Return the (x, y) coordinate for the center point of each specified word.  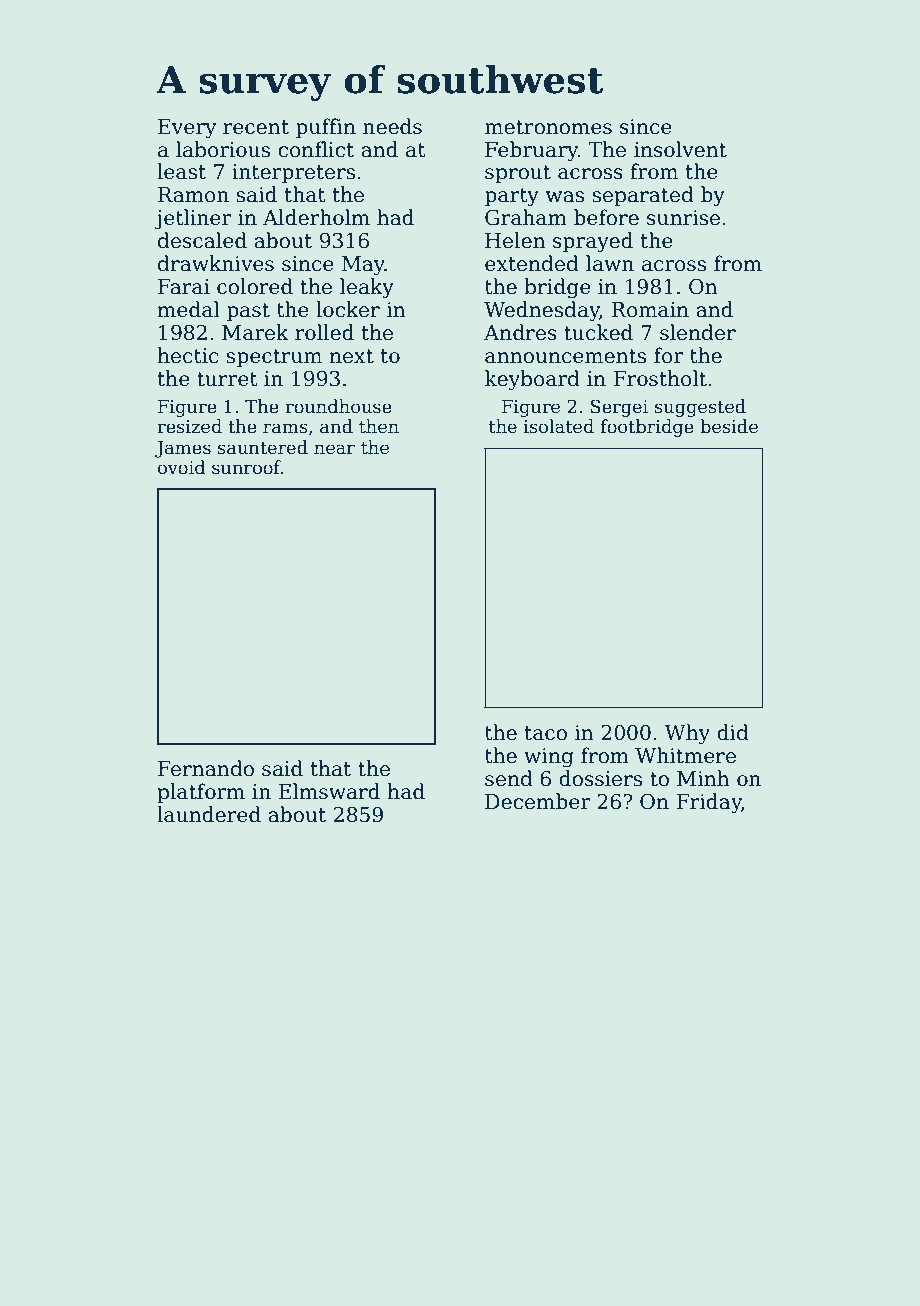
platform (201, 793)
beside (729, 426)
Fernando (206, 768)
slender (698, 332)
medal (188, 309)
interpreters (293, 173)
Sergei (619, 408)
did (733, 732)
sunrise (683, 218)
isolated (559, 426)
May (363, 266)
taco (546, 733)
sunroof (246, 467)
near (334, 449)
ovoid (182, 467)
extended (532, 263)
